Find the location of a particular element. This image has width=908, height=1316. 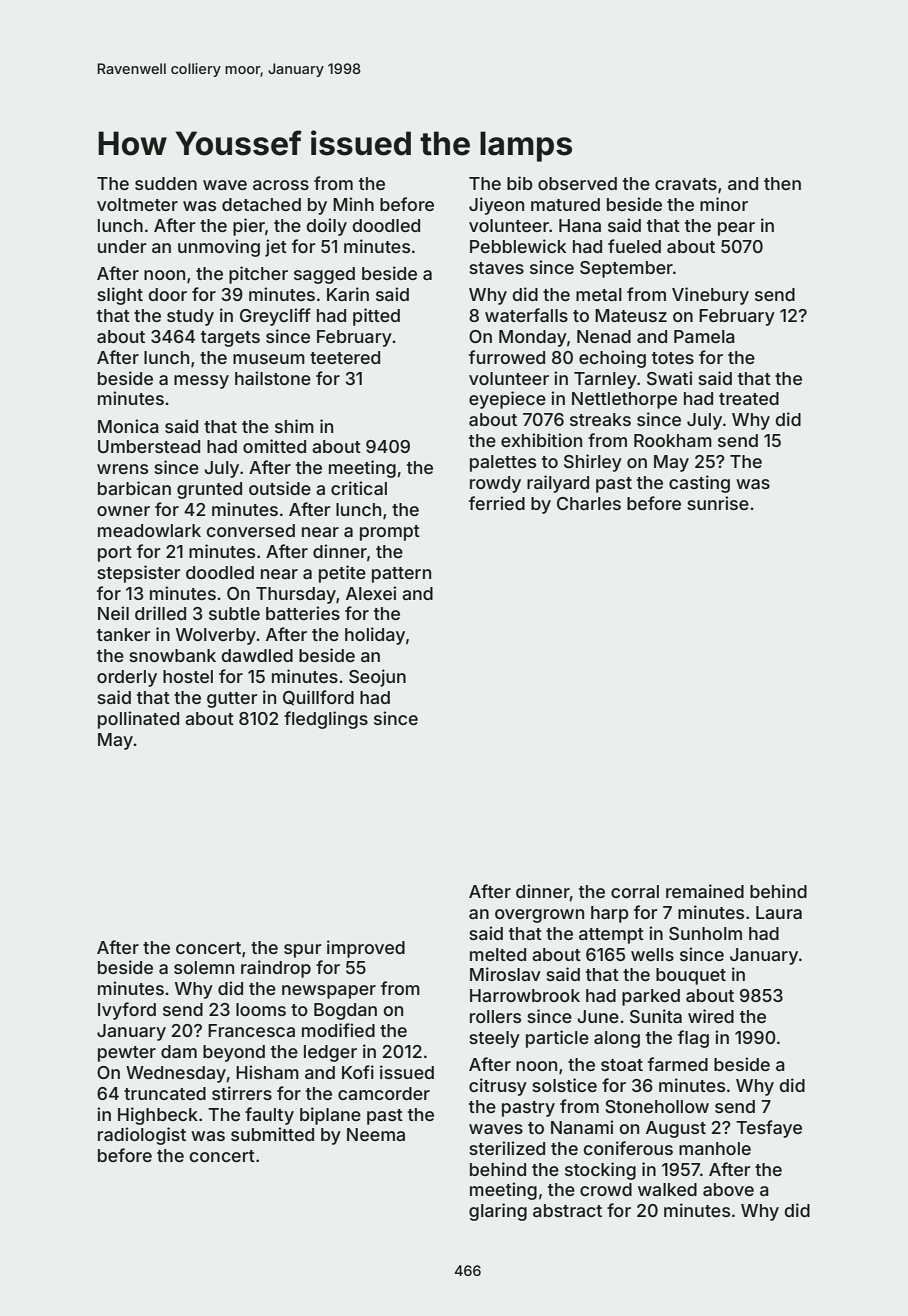

overgrown is located at coordinates (539, 916).
